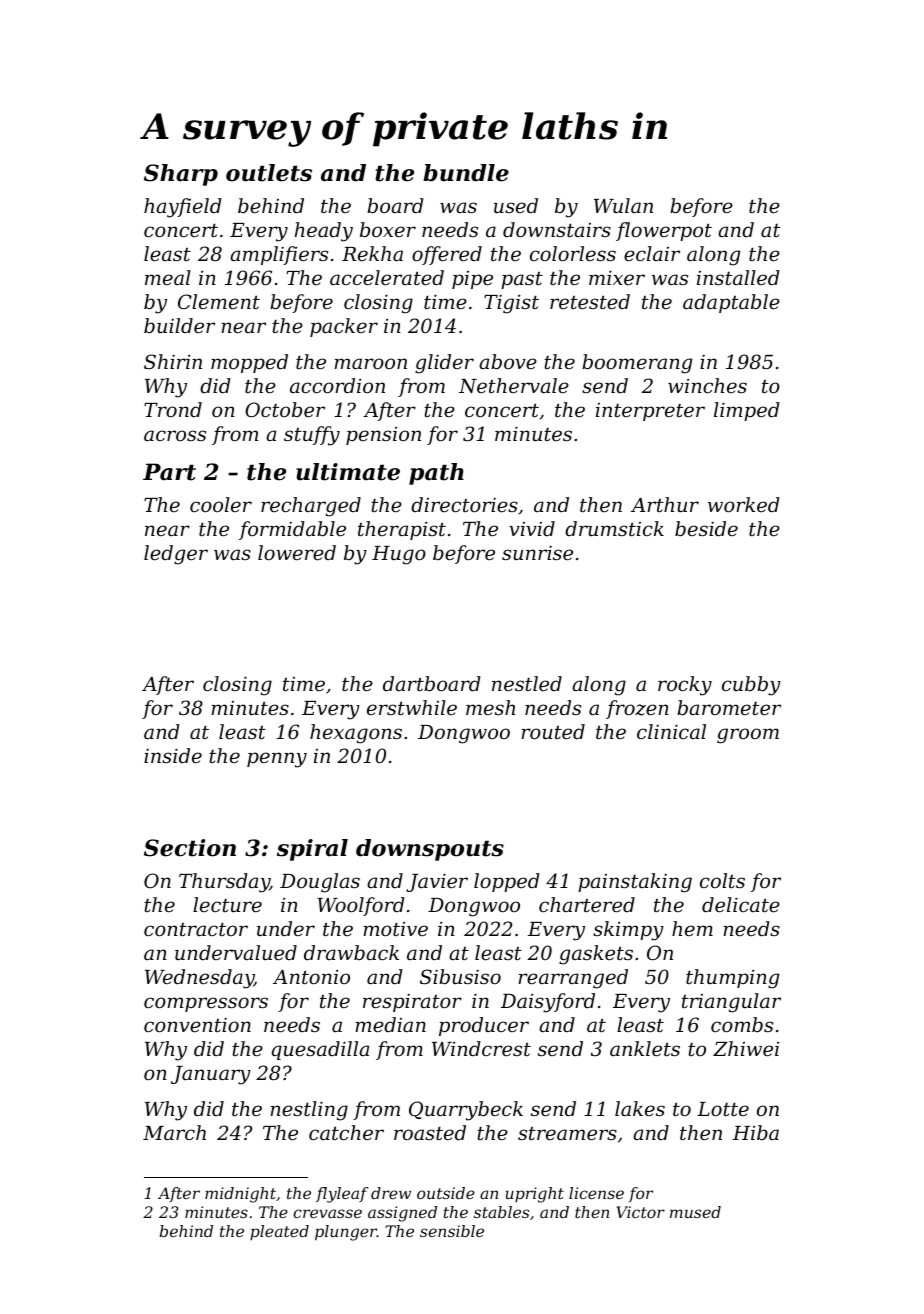 The width and height of the image is (924, 1314). What do you see at coordinates (173, 361) in the image?
I see `Shirin` at bounding box center [173, 361].
